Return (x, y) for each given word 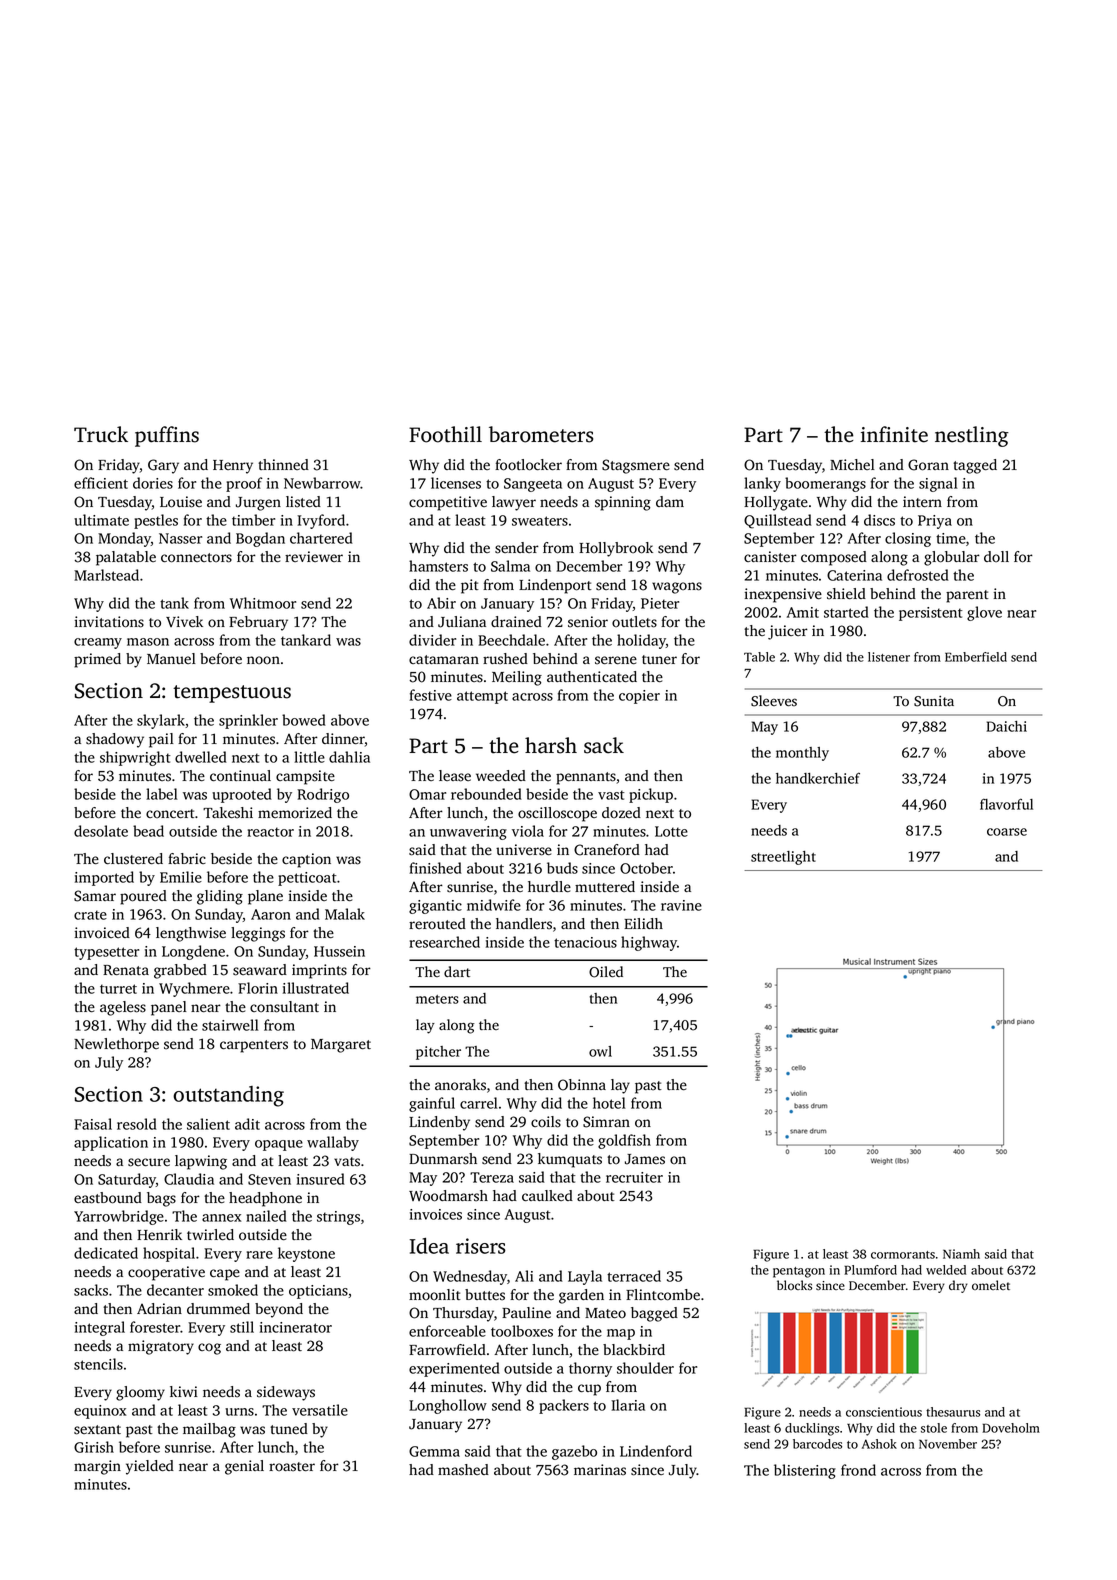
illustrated (316, 988)
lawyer (514, 503)
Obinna (582, 1085)
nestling (972, 436)
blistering (805, 1471)
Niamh (961, 1254)
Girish (94, 1447)
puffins (167, 436)
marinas (600, 1470)
